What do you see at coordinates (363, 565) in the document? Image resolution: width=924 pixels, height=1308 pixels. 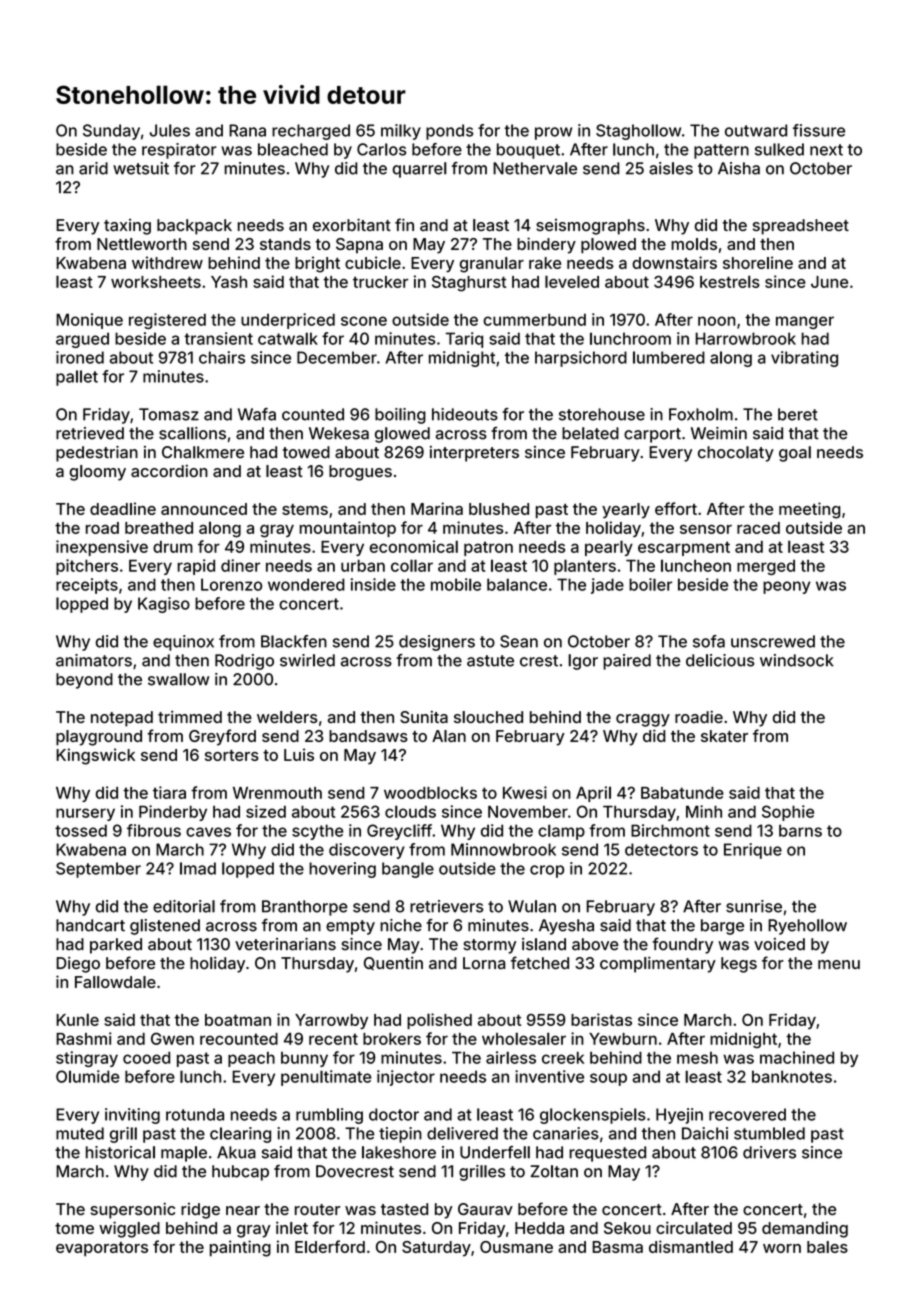 I see `urban` at bounding box center [363, 565].
